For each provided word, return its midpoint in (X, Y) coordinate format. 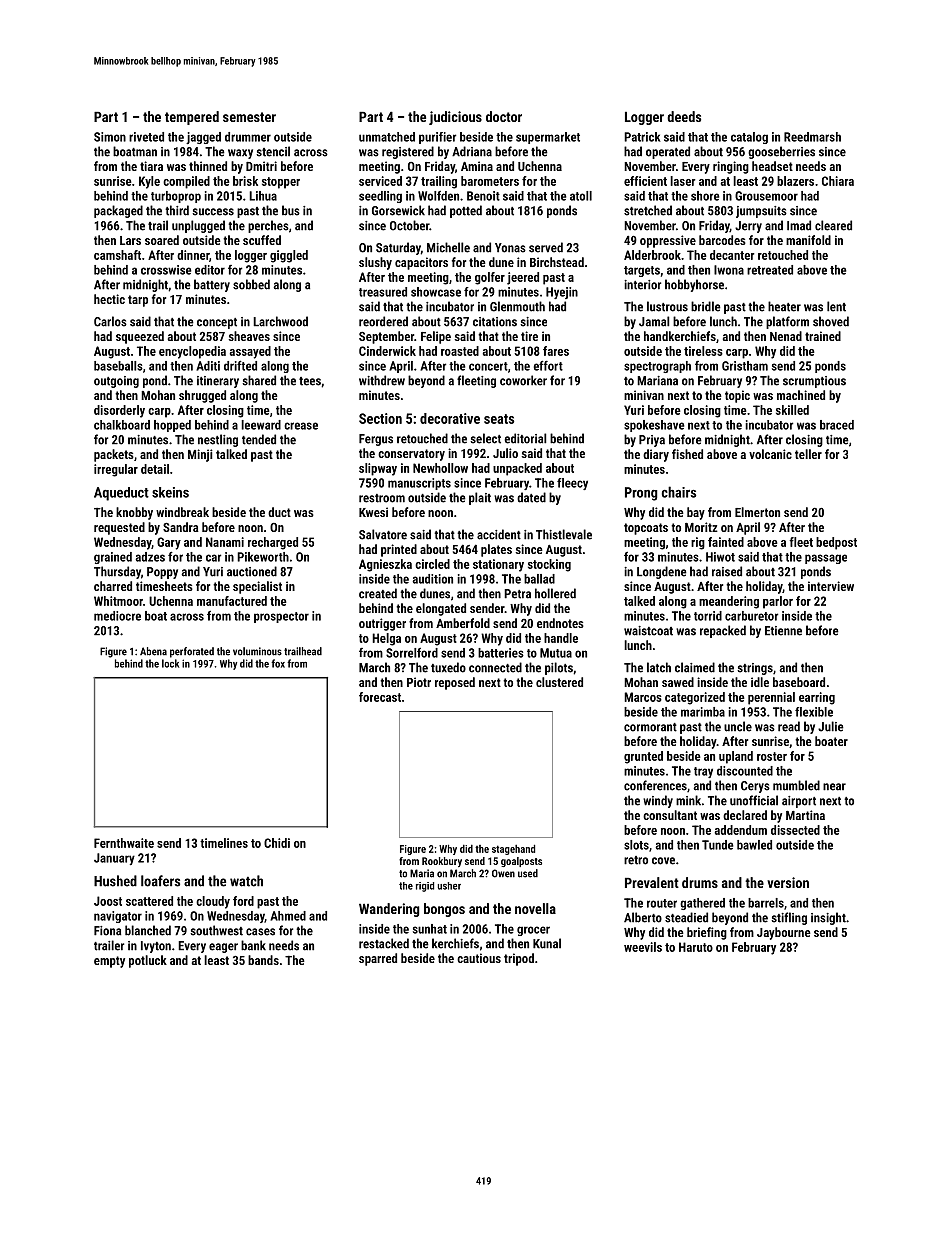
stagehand (513, 849)
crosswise (166, 270)
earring (817, 698)
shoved (831, 321)
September (386, 337)
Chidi (277, 843)
